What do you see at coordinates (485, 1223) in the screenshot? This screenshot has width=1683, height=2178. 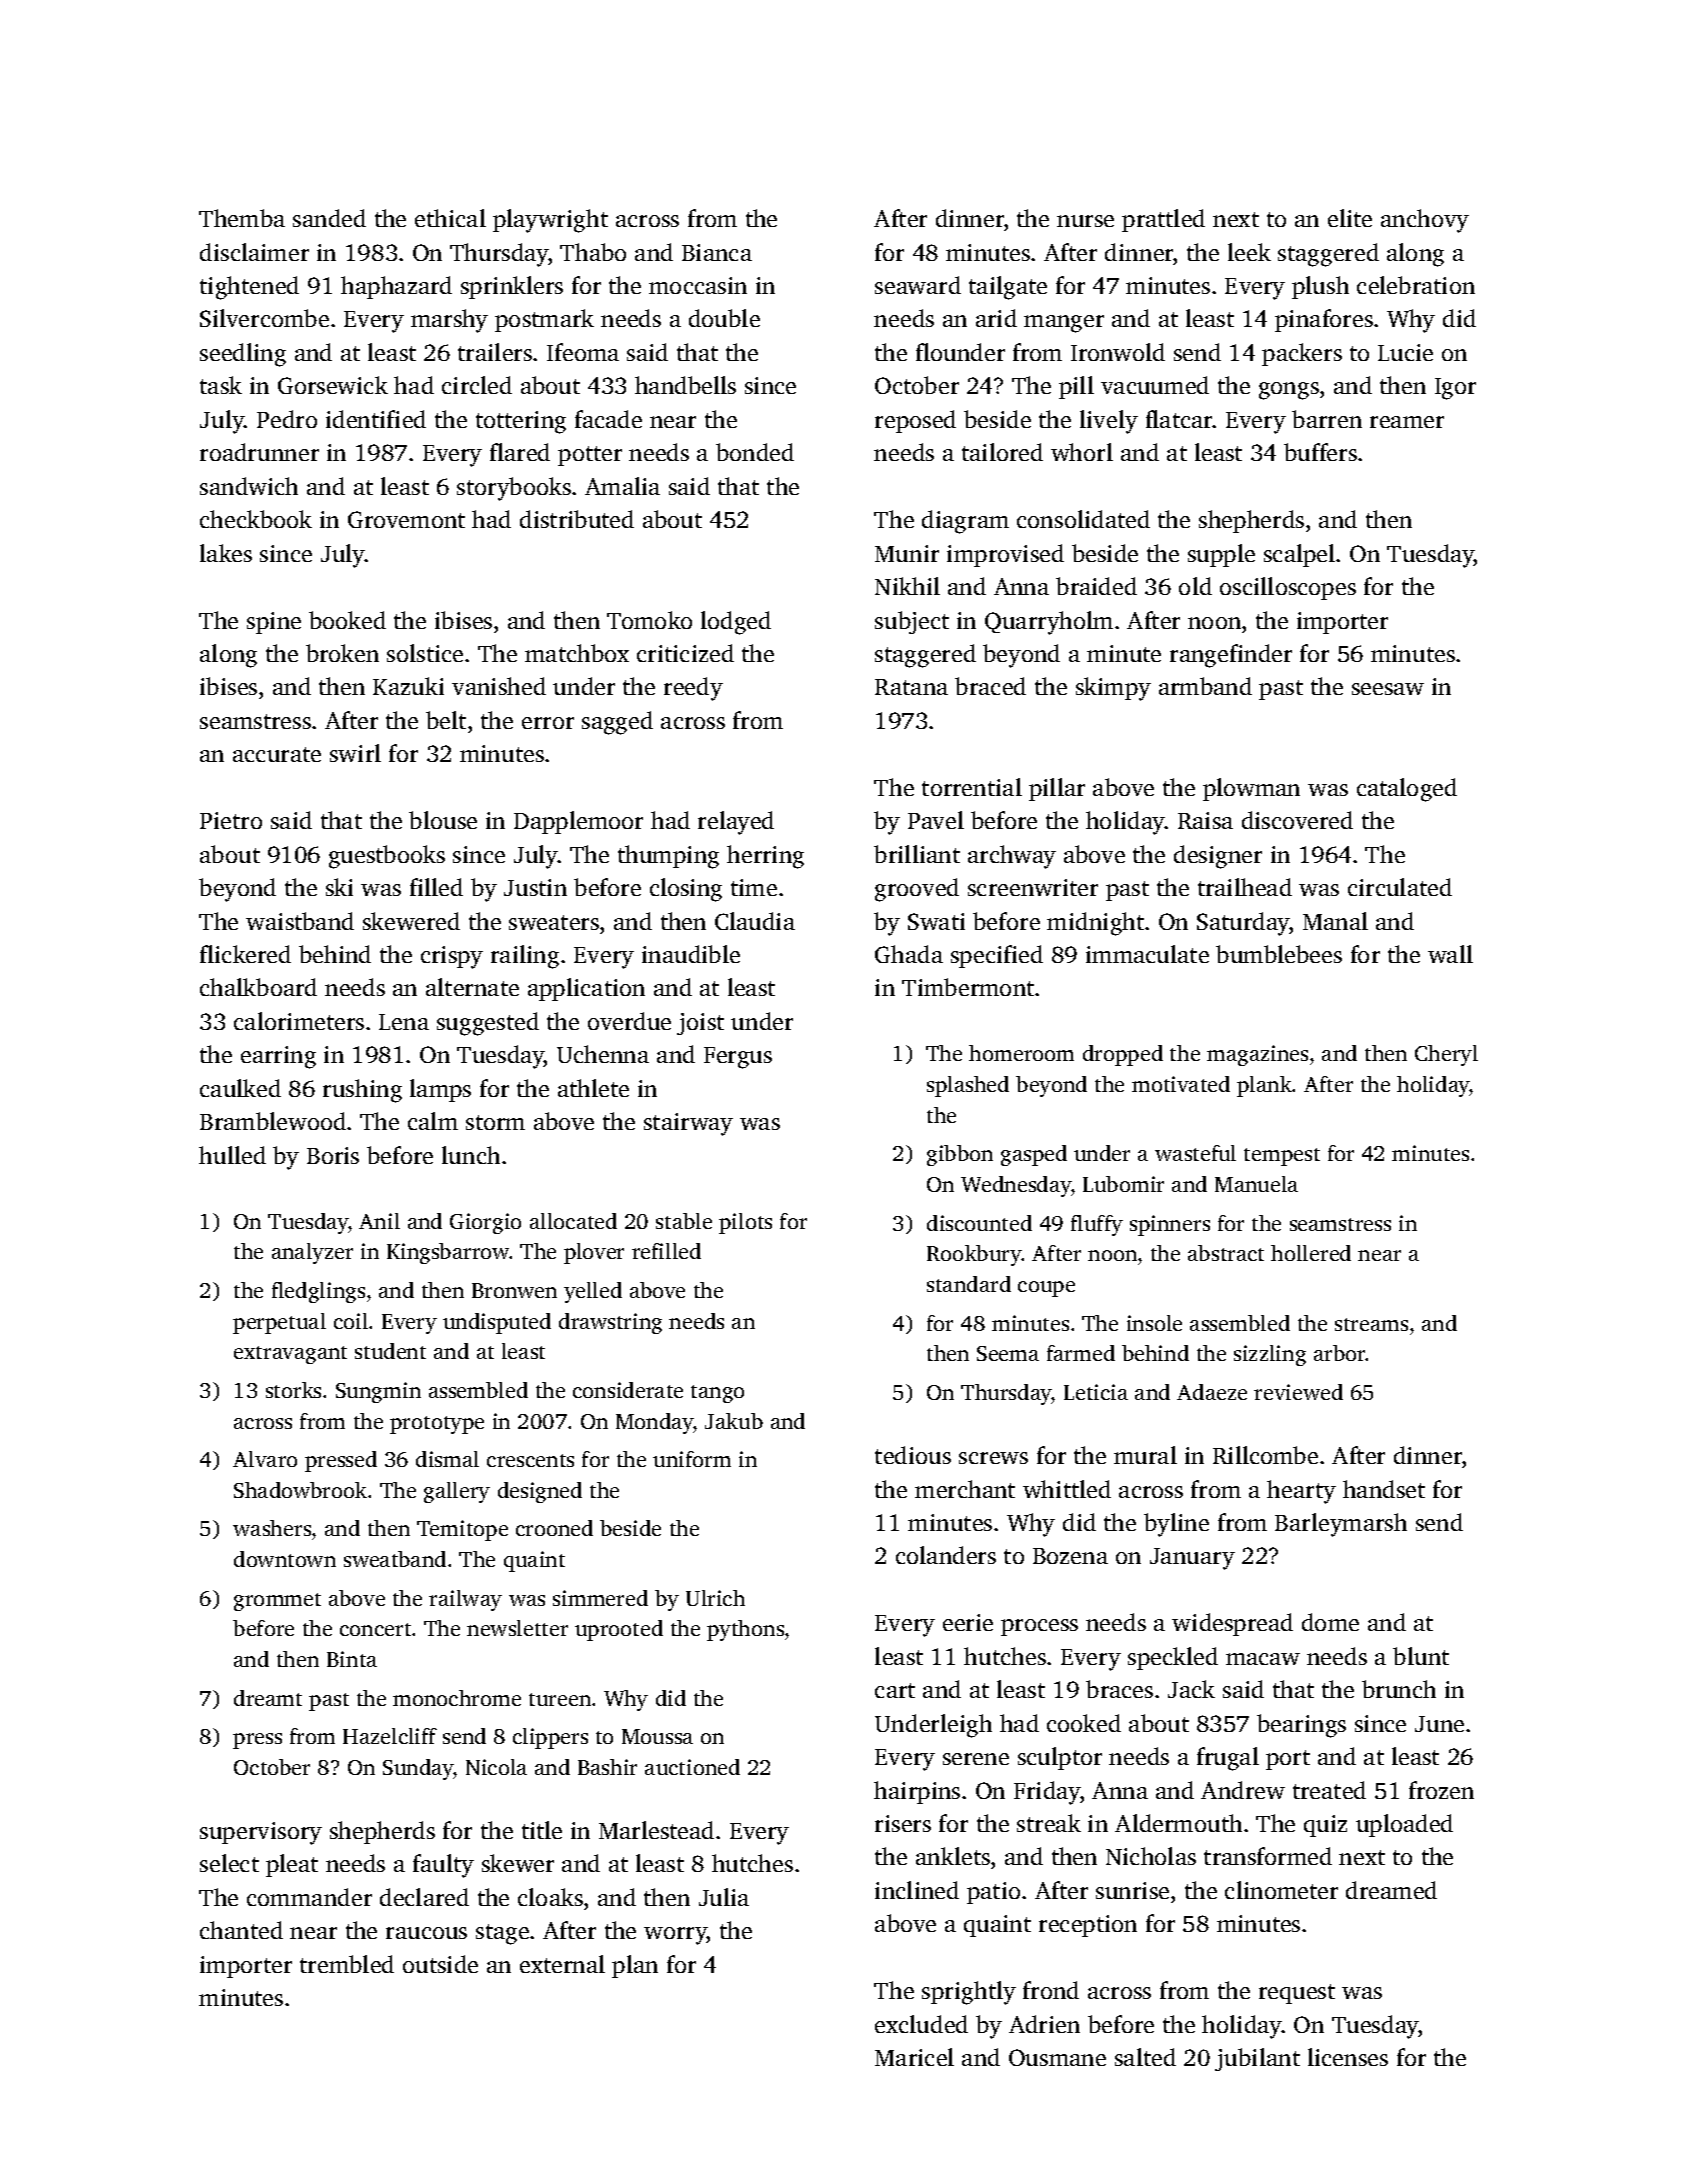 I see `Giorgio` at bounding box center [485, 1223].
